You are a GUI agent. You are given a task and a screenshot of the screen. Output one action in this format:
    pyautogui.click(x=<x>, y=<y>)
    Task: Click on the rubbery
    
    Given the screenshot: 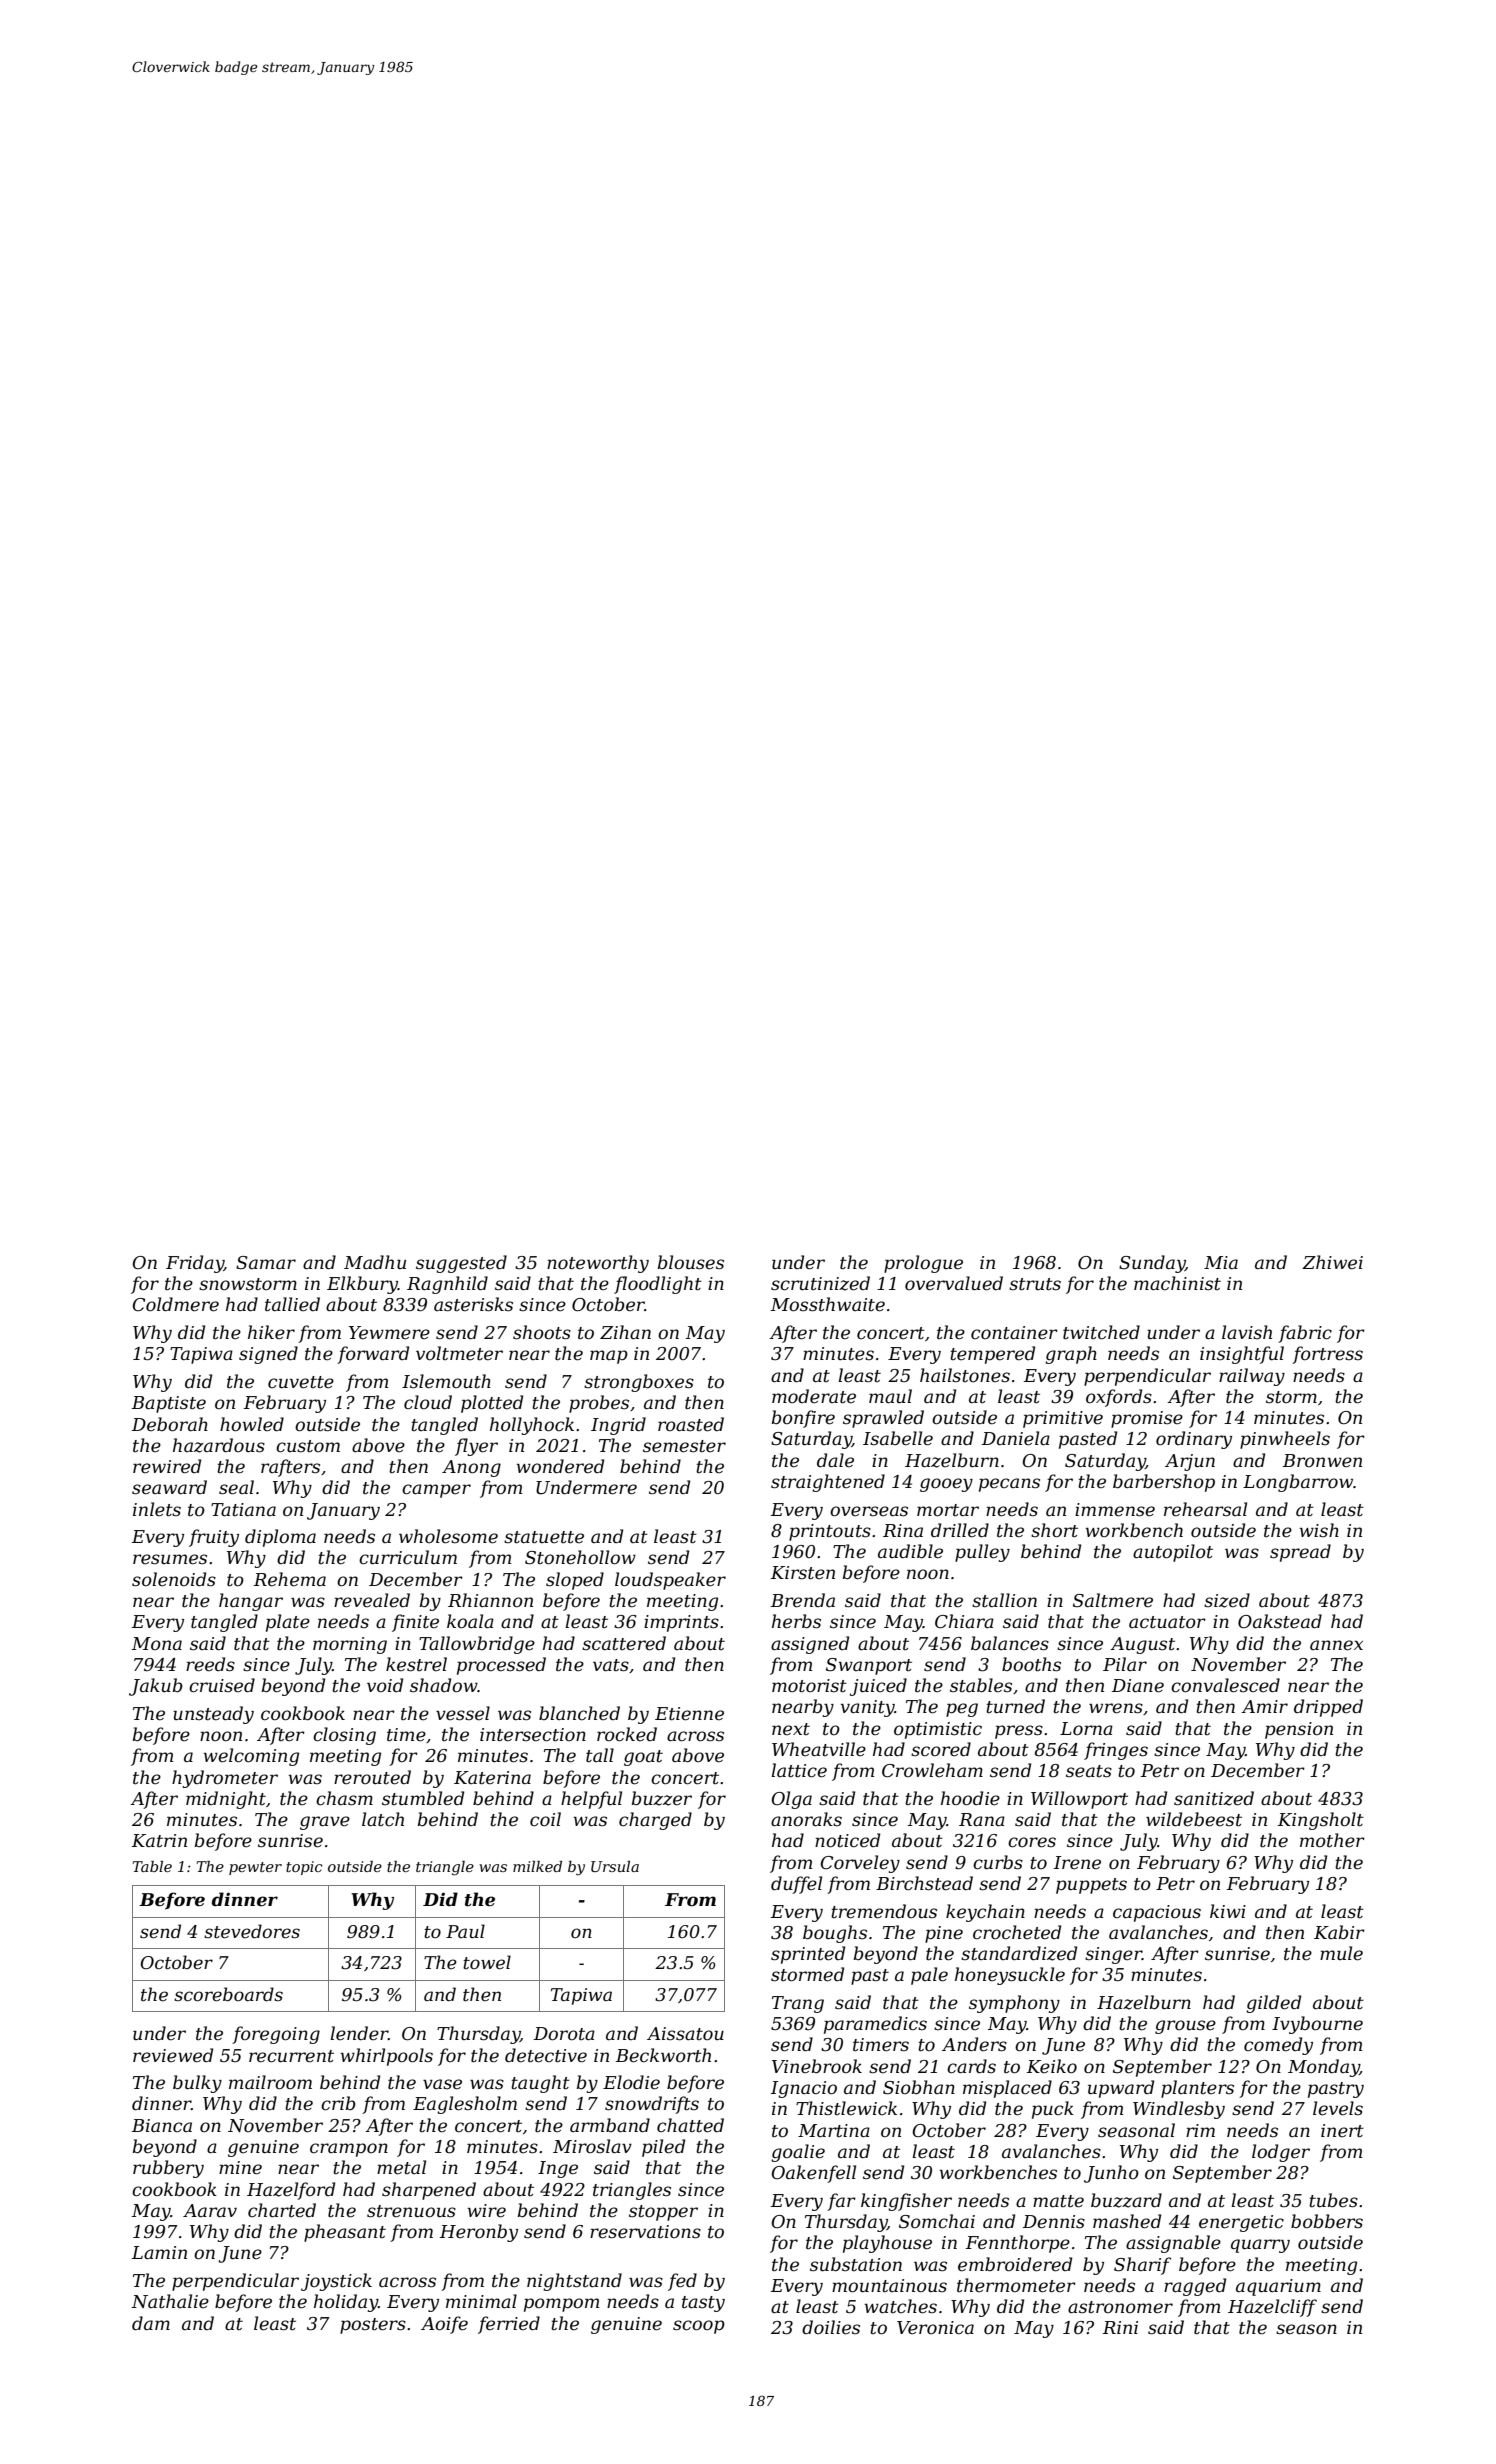 What is the action you would take?
    pyautogui.click(x=168, y=2169)
